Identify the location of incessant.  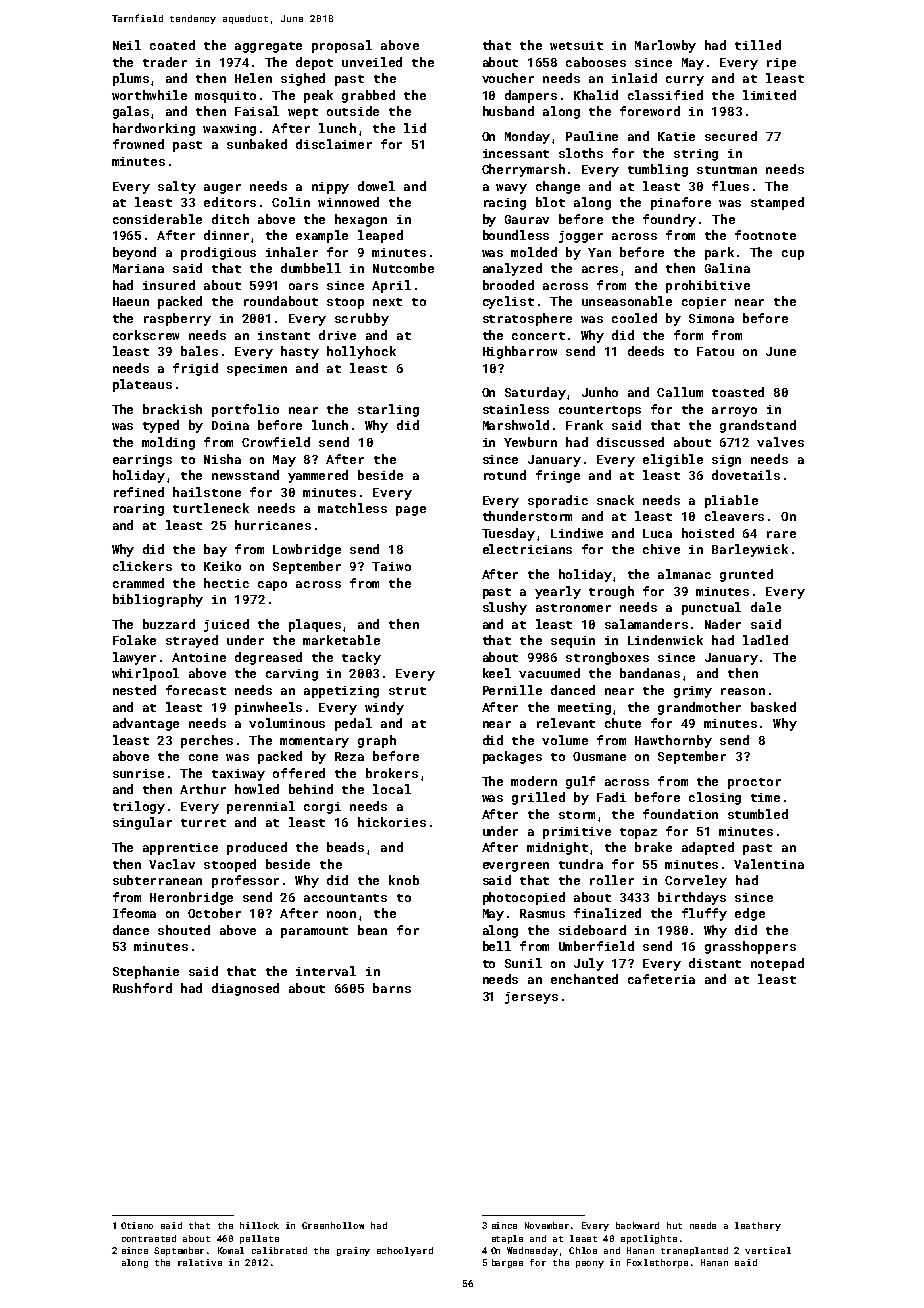
(516, 153).
